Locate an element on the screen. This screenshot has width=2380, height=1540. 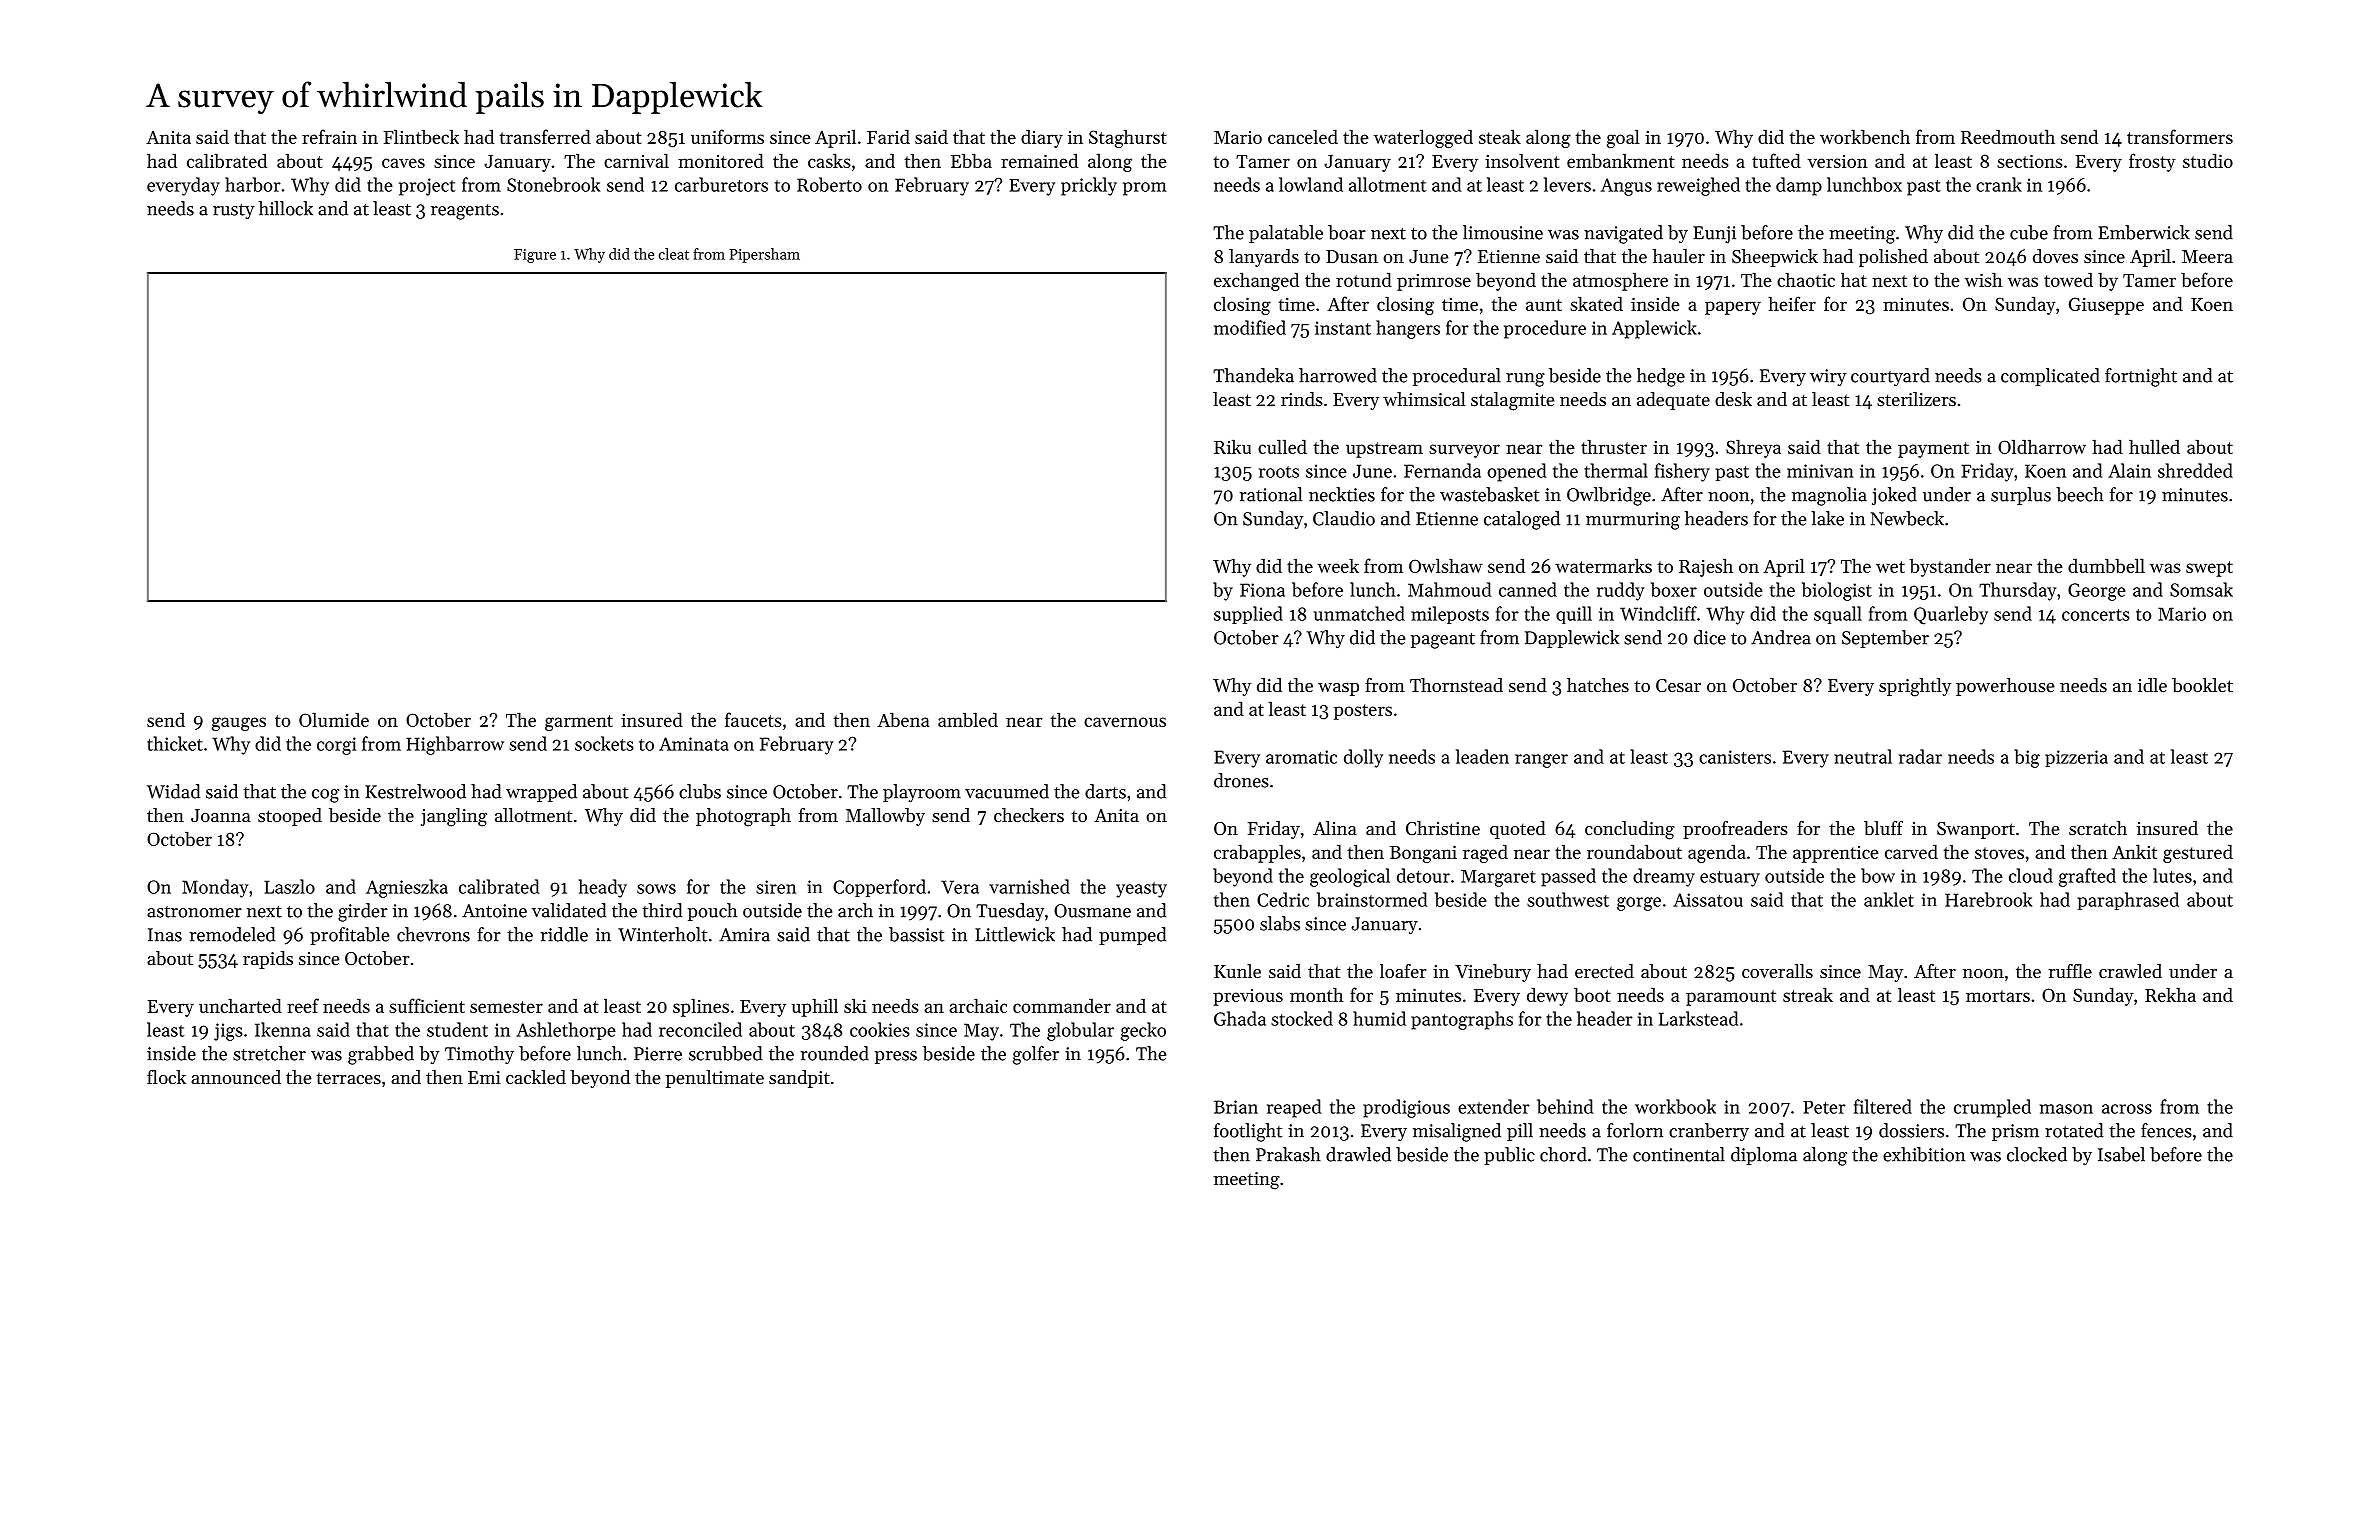
culled is located at coordinates (1282, 446).
